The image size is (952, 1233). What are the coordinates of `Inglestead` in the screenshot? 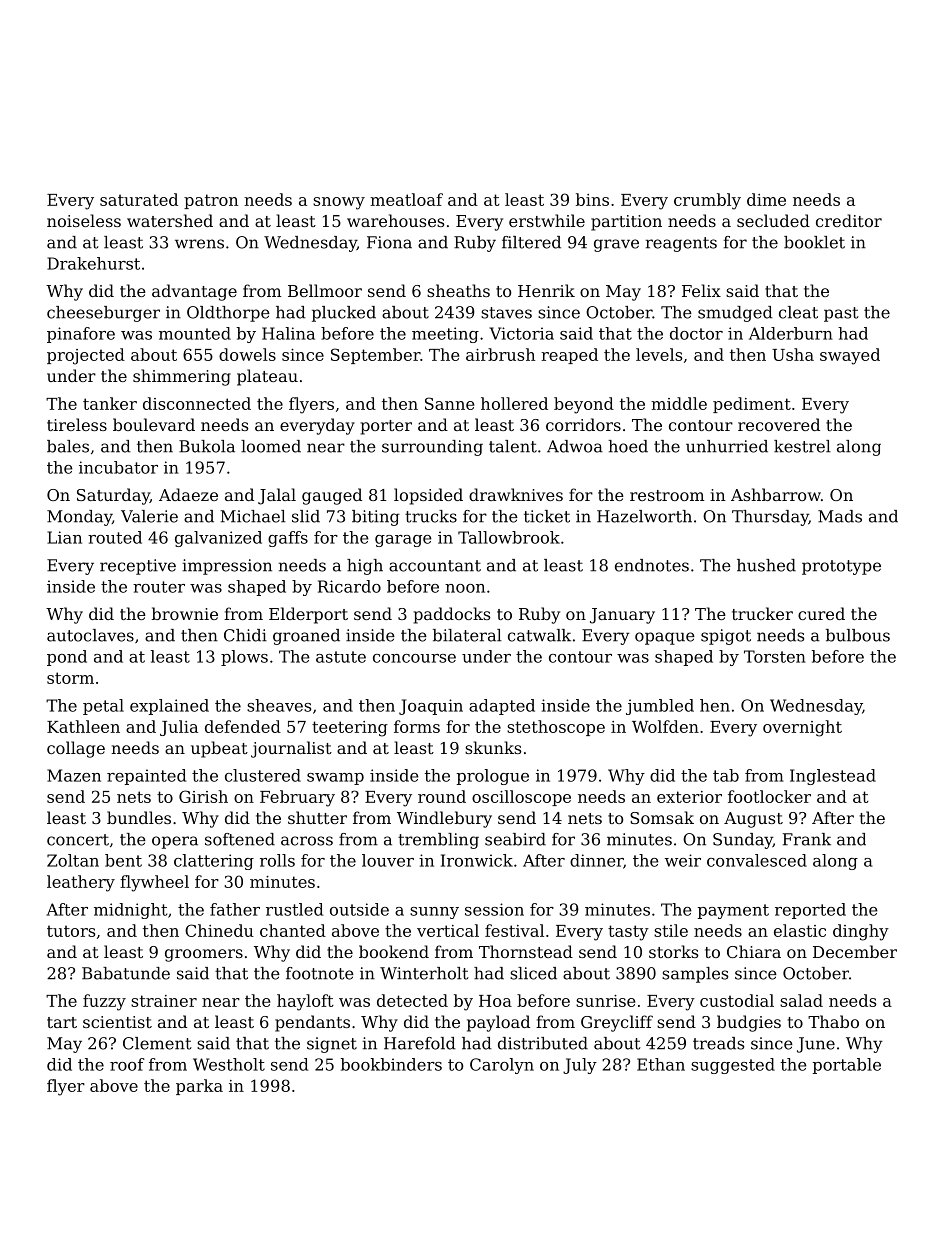 It's located at (833, 777).
